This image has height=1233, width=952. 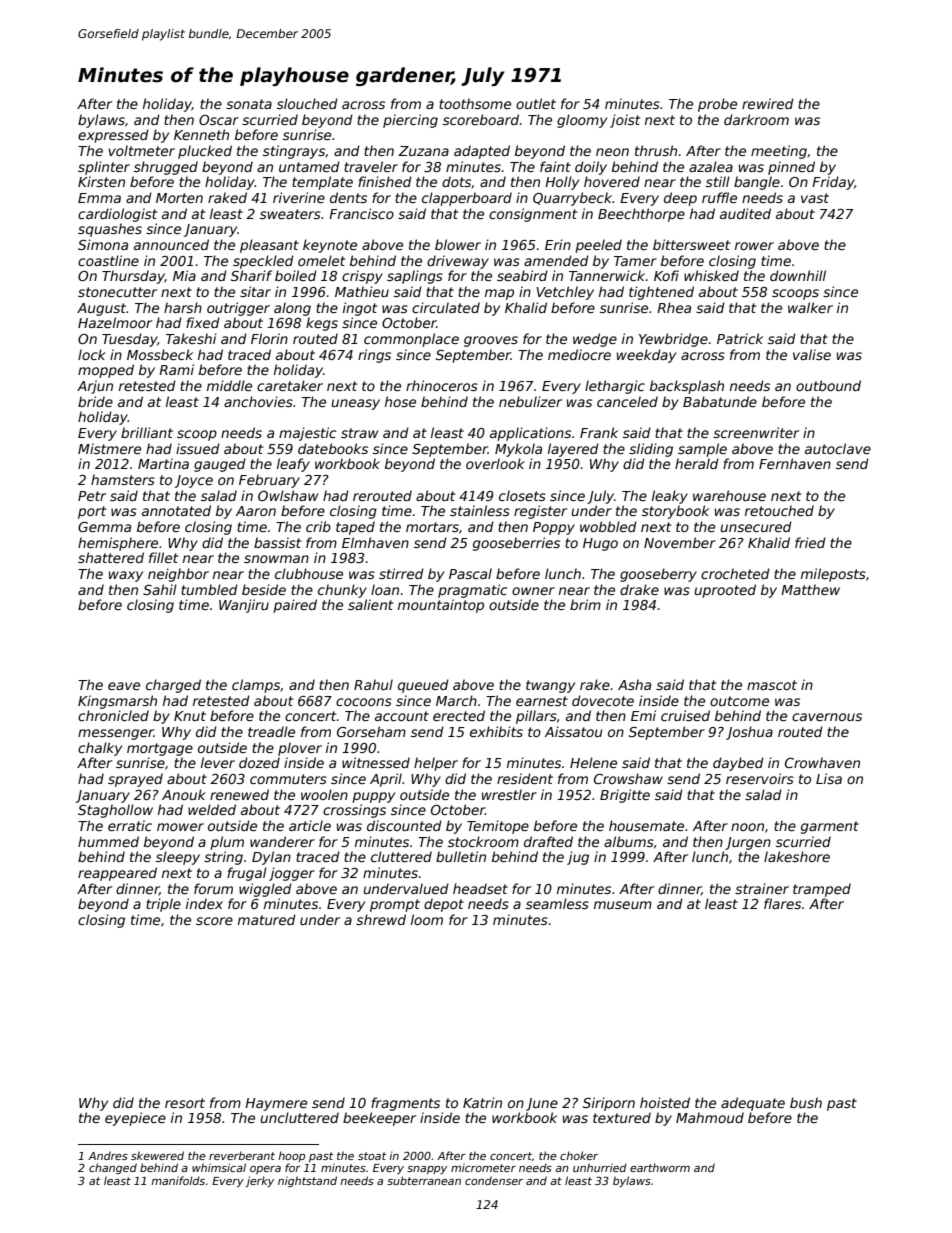 What do you see at coordinates (92, 496) in the image?
I see `Petr` at bounding box center [92, 496].
